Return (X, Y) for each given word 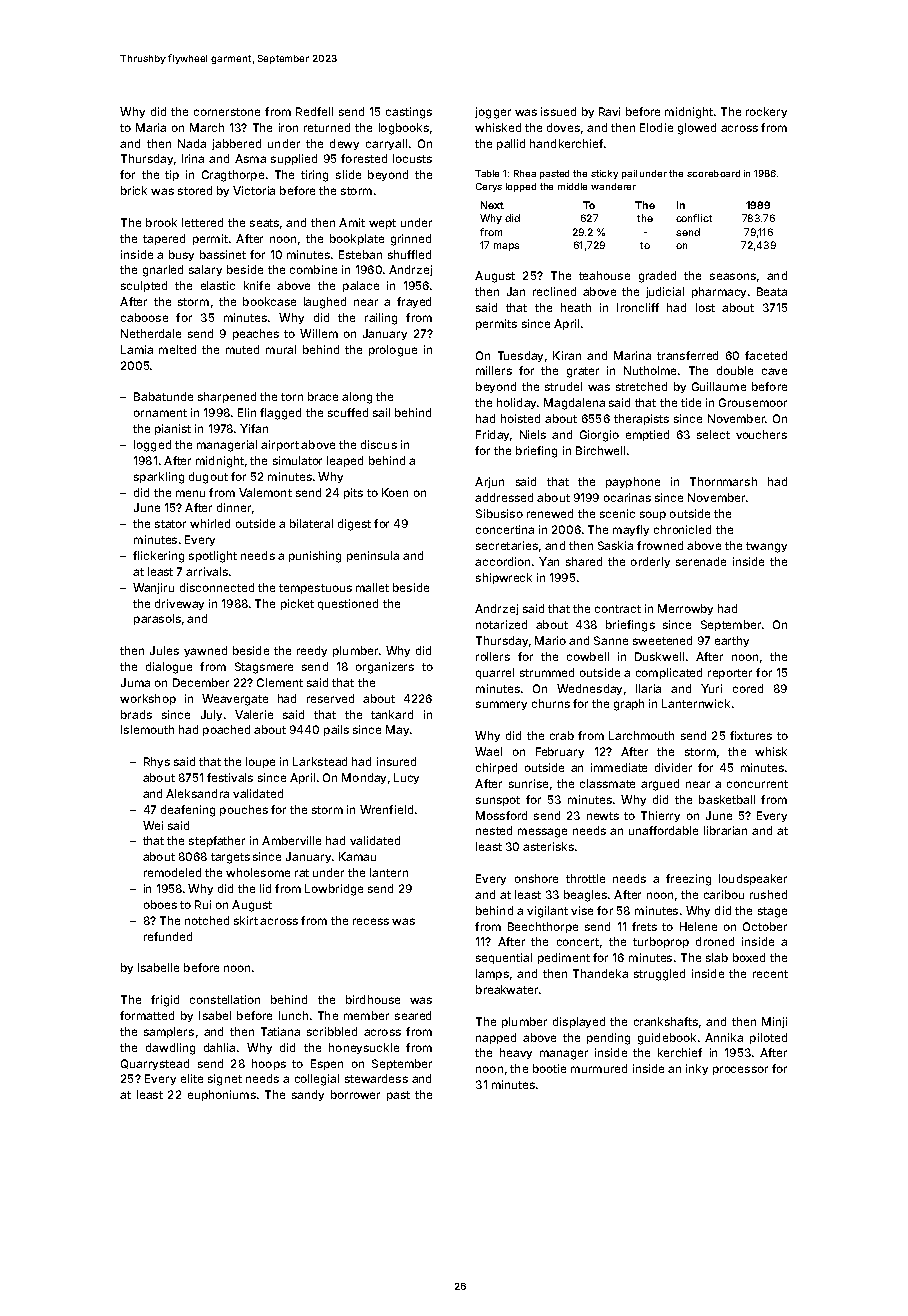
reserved (330, 698)
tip (172, 175)
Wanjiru (153, 588)
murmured (599, 1068)
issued (558, 111)
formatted (147, 1015)
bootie (549, 1068)
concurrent (757, 784)
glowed (697, 129)
